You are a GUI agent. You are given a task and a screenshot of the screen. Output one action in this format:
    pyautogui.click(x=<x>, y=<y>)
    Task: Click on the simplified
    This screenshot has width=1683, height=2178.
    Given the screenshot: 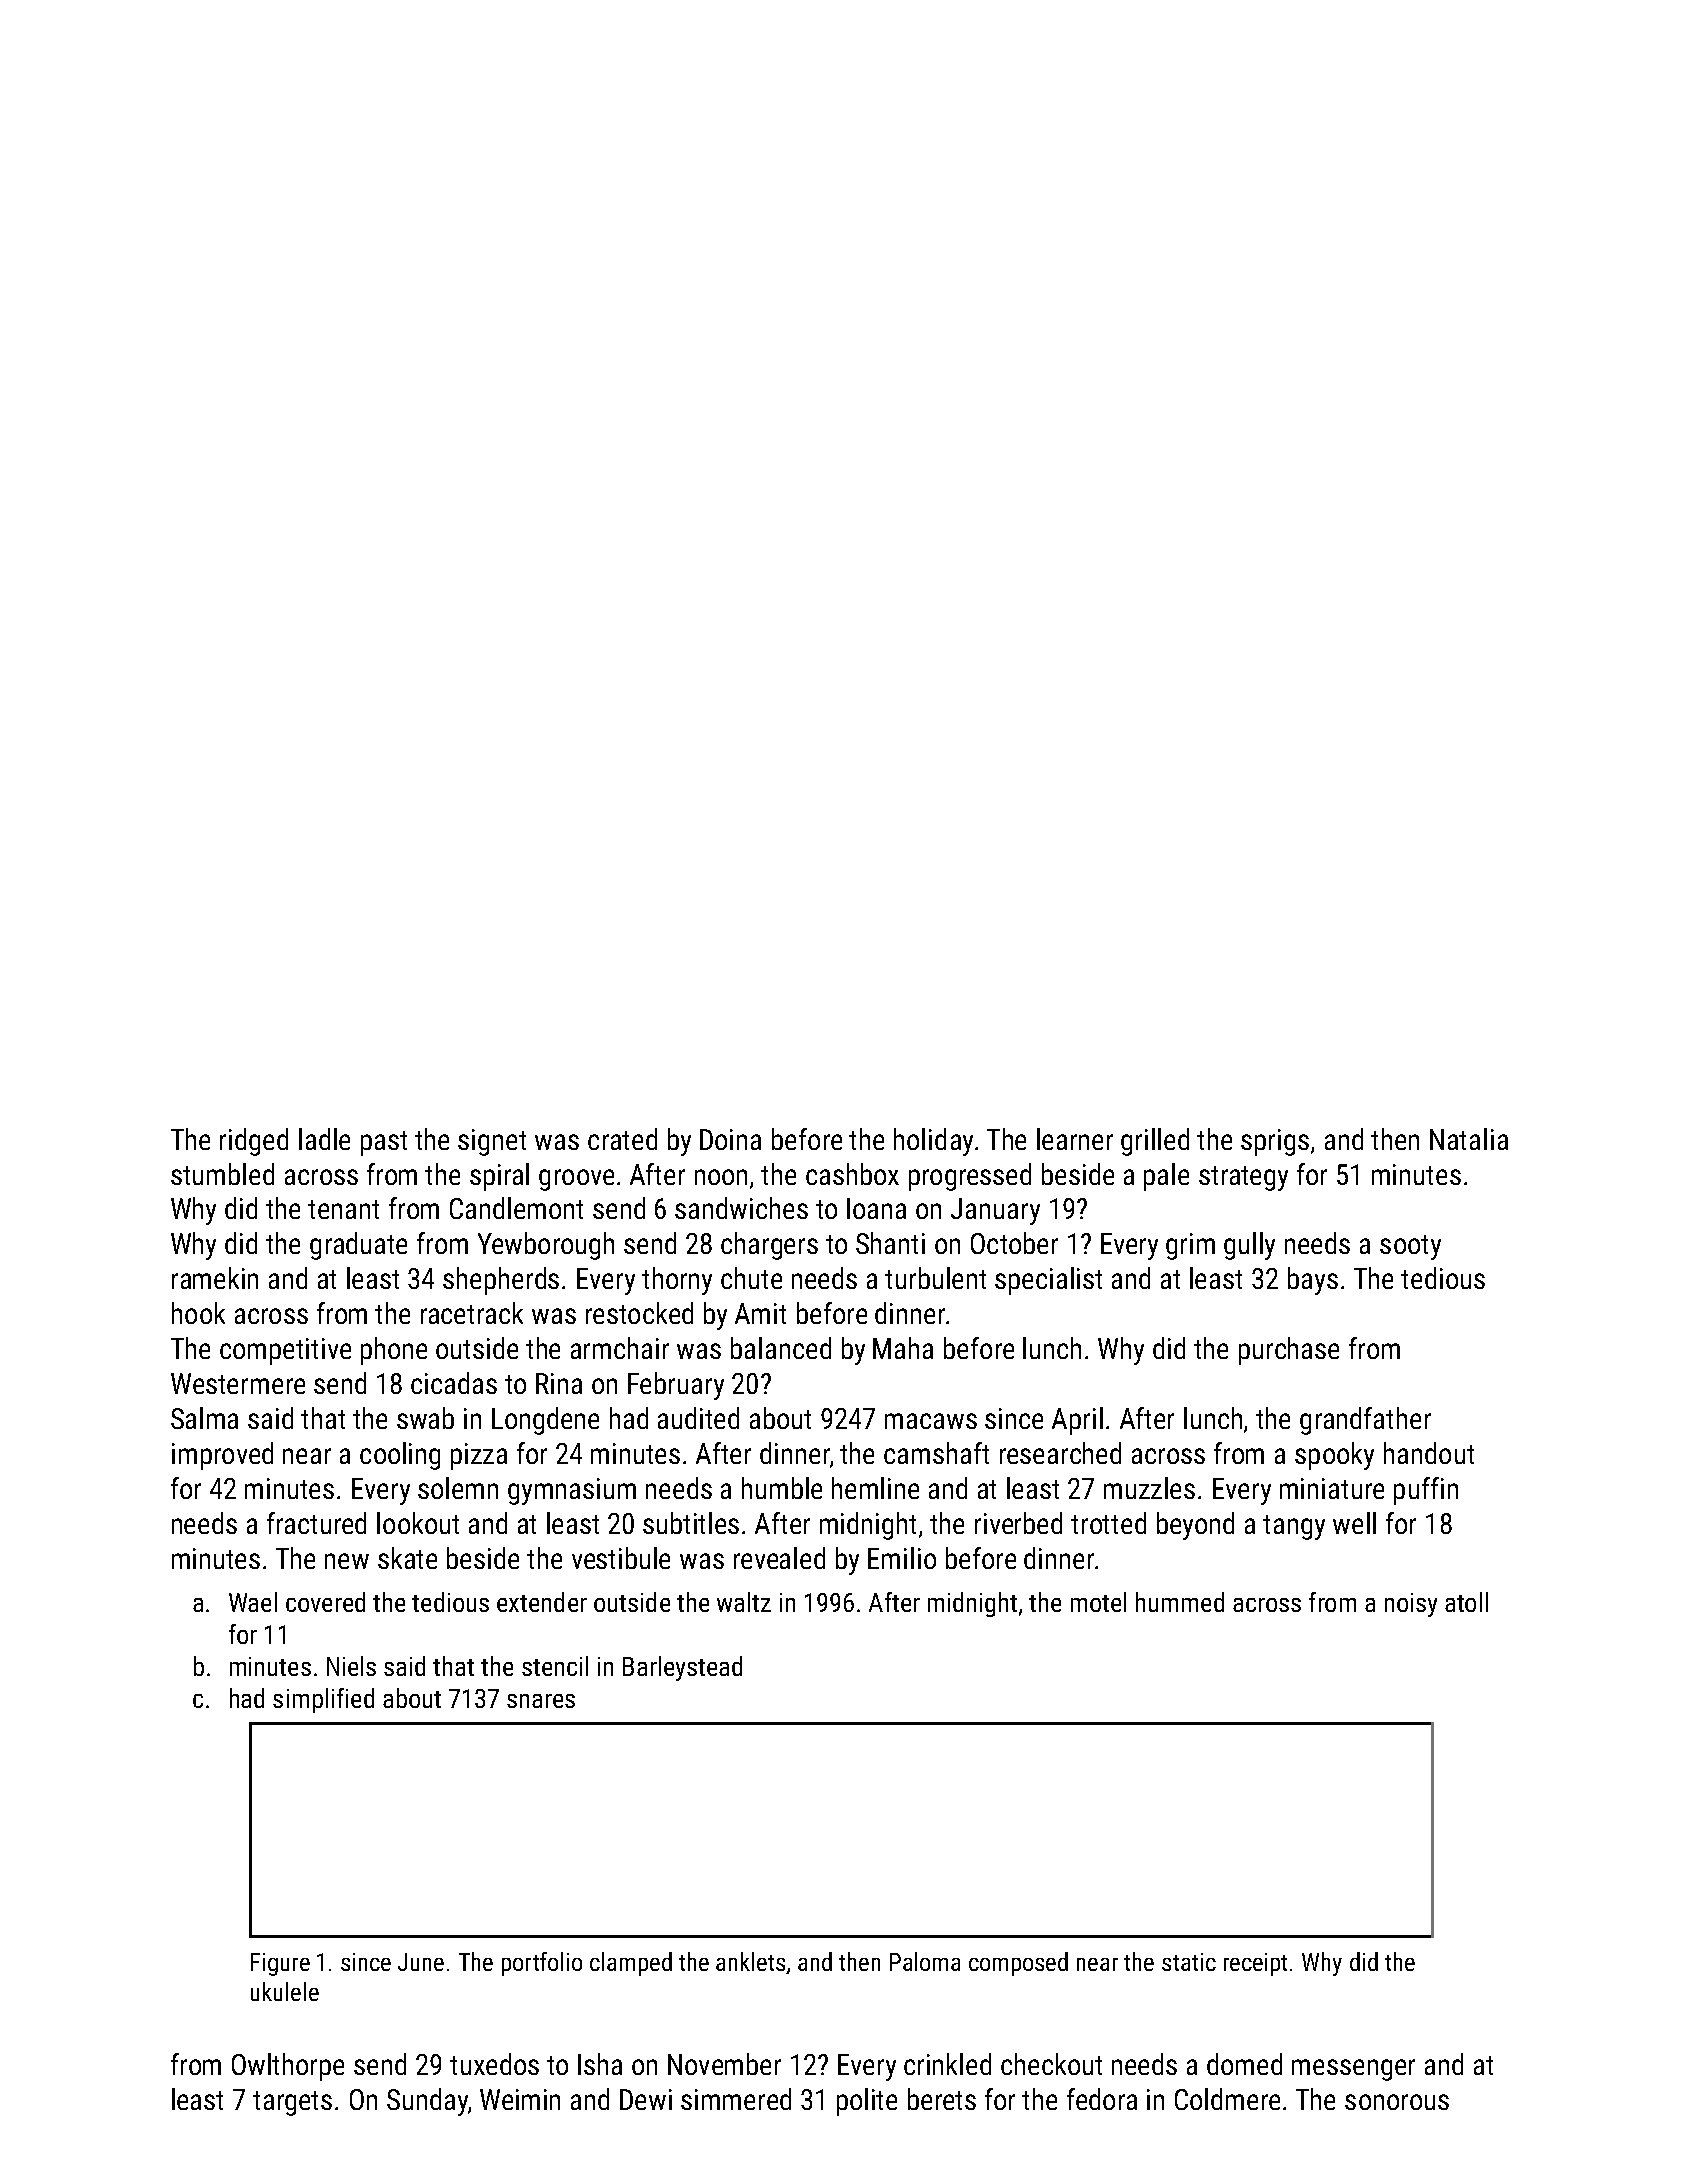 What is the action you would take?
    pyautogui.click(x=323, y=1700)
